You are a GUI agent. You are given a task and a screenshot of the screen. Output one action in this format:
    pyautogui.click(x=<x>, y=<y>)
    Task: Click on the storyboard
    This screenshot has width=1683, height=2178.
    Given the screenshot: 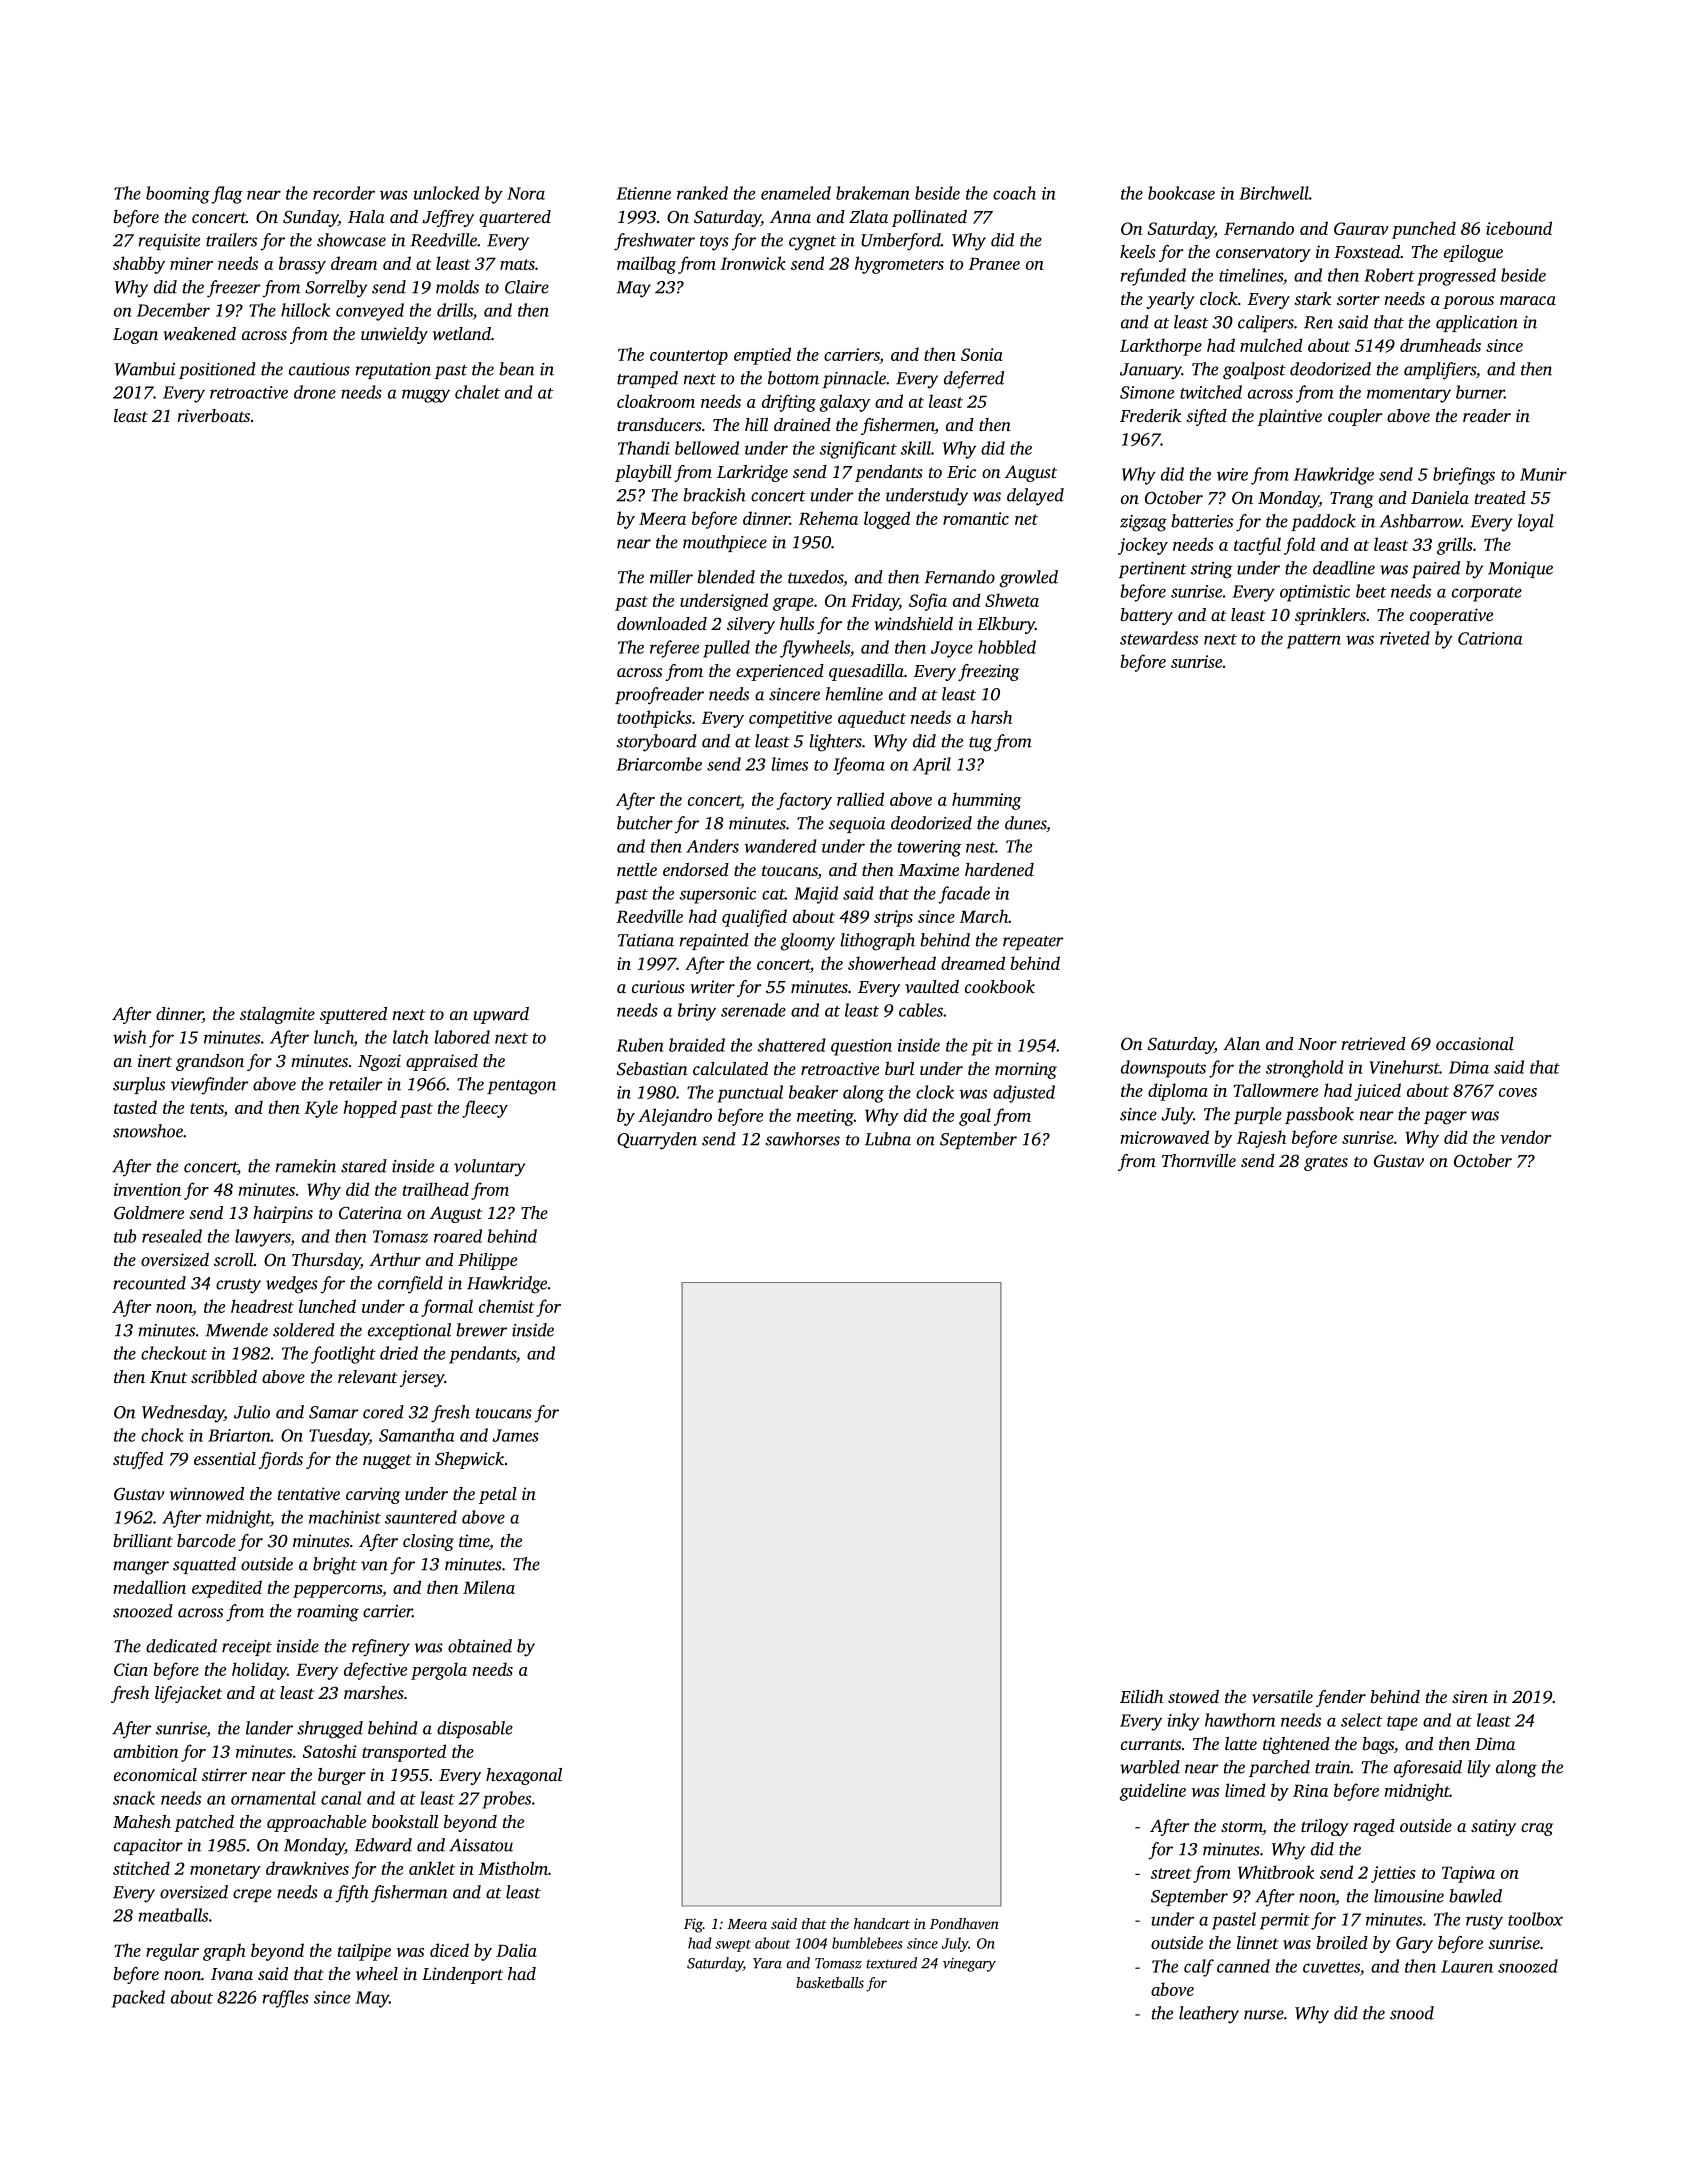 What is the action you would take?
    pyautogui.click(x=656, y=743)
